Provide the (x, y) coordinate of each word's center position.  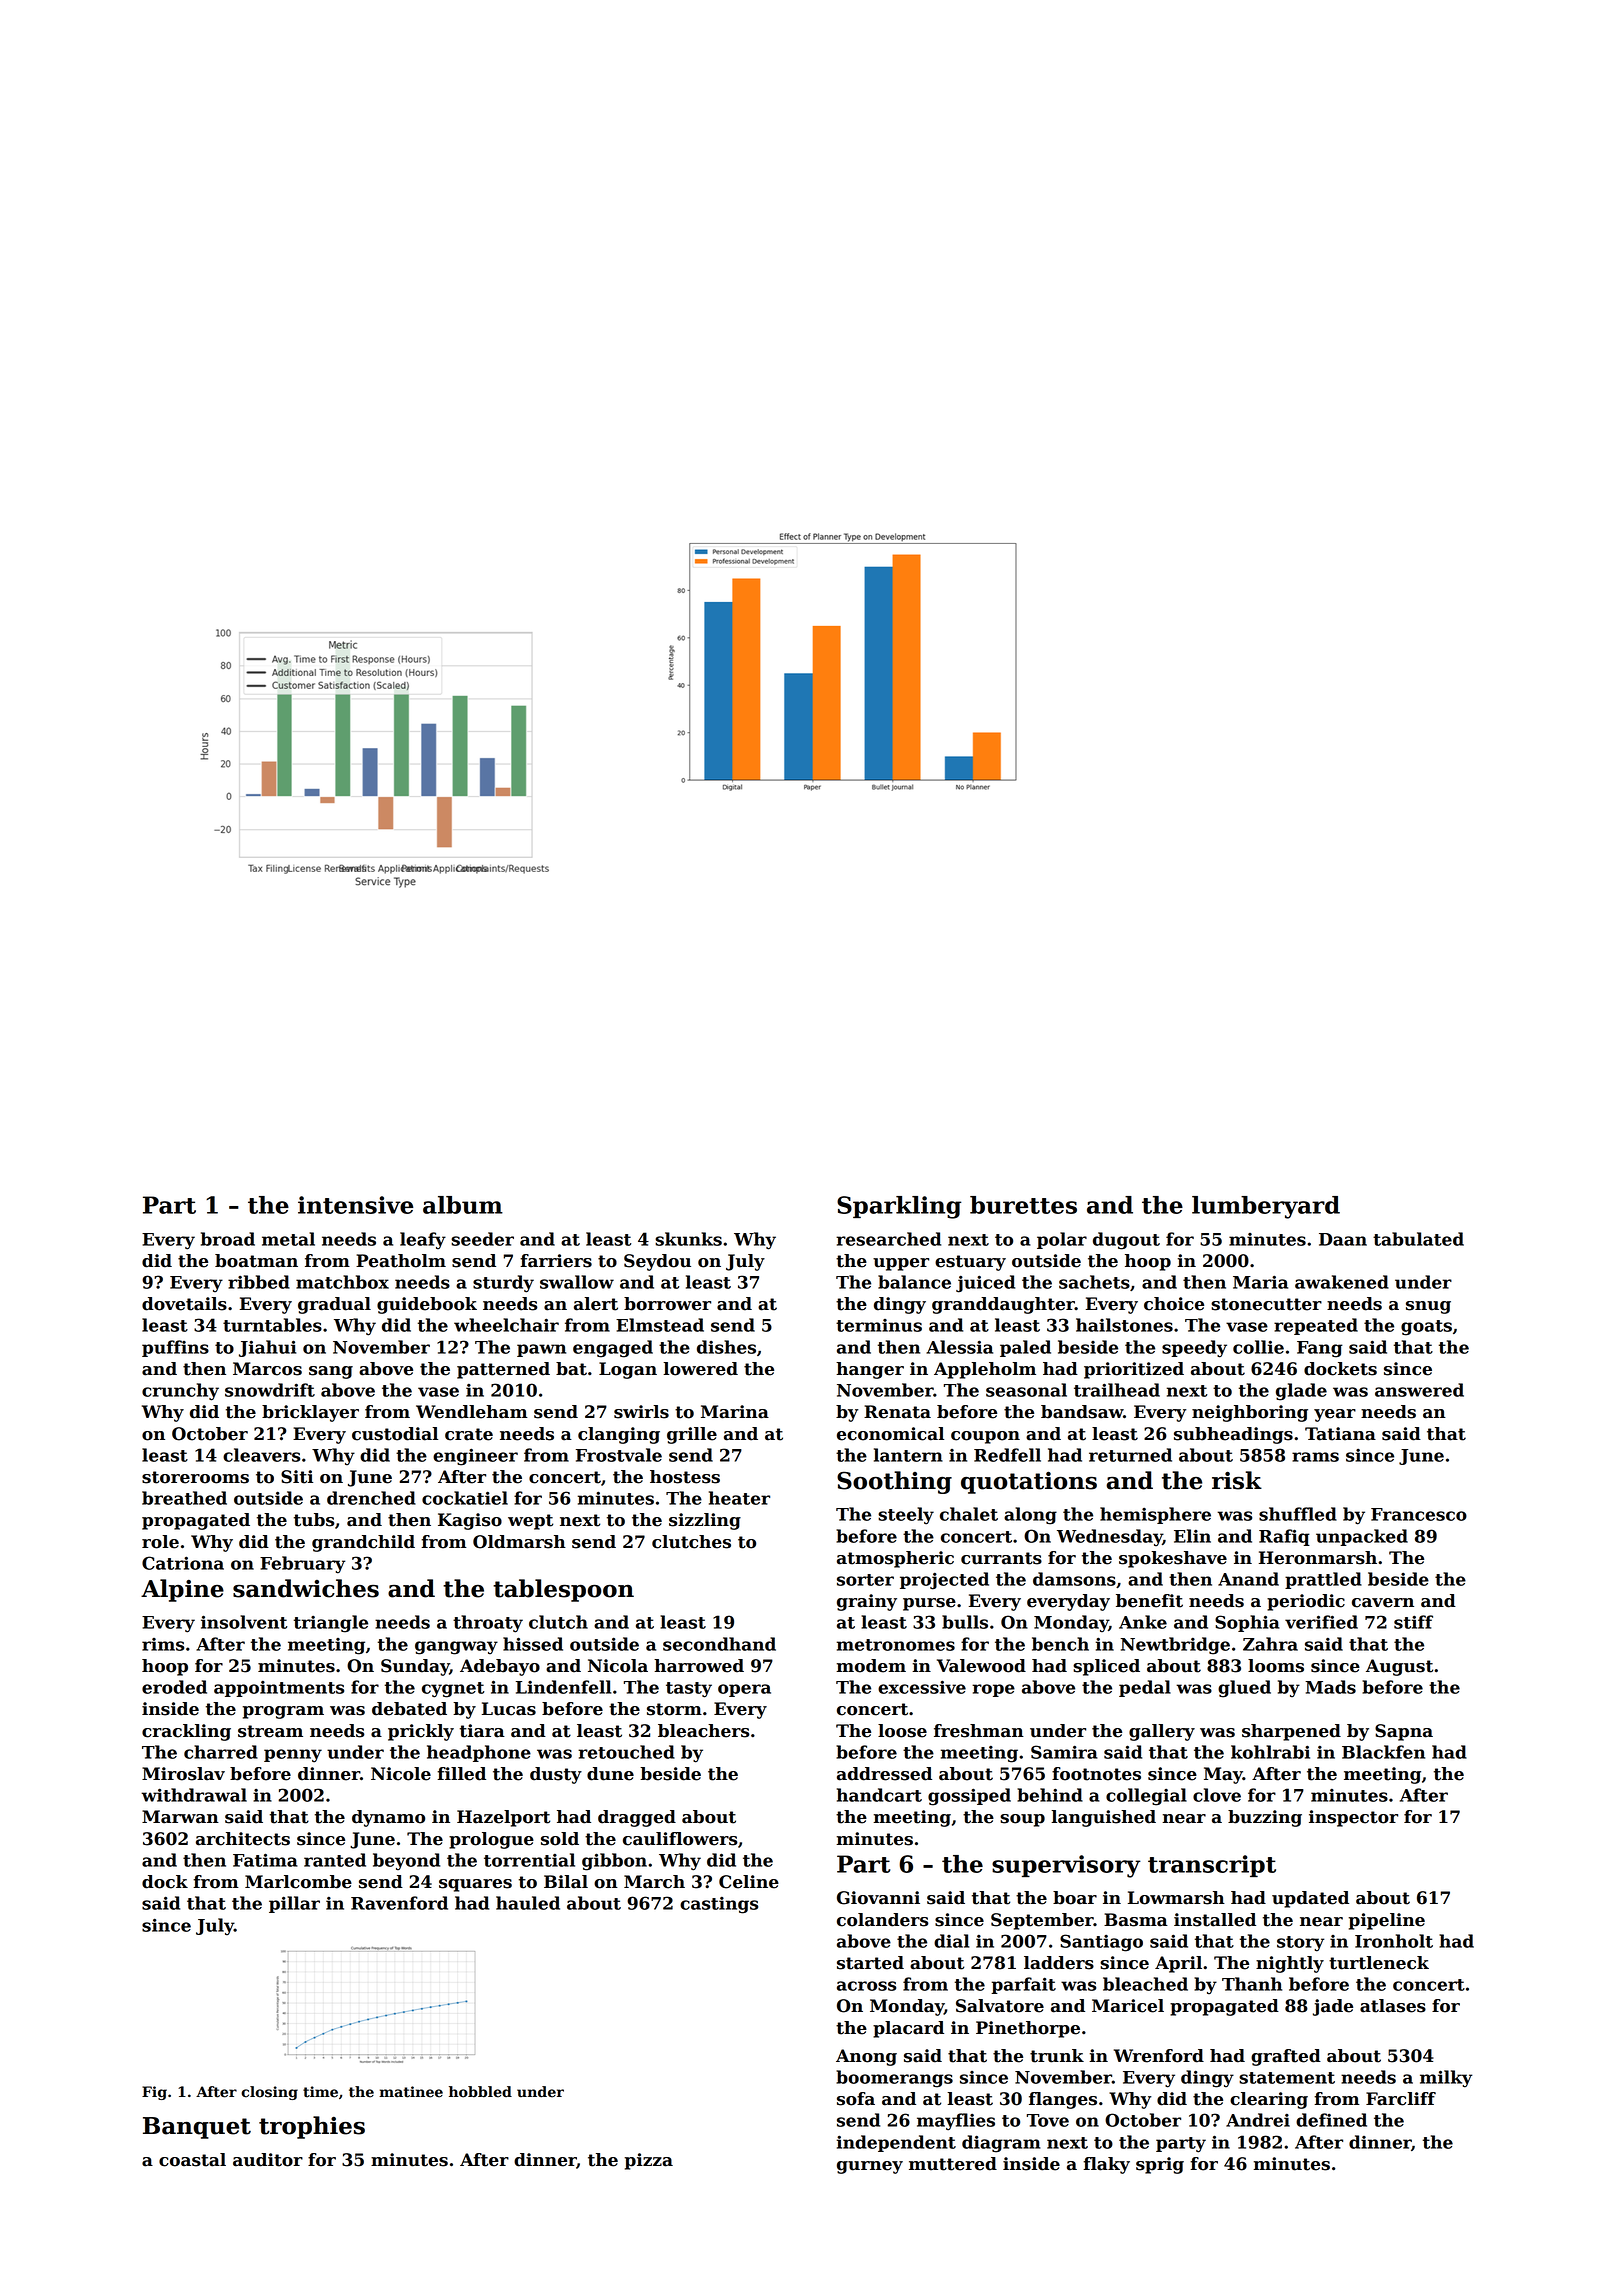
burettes (1023, 1205)
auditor (268, 2160)
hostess (685, 1477)
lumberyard (1266, 1207)
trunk (1057, 2056)
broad (228, 1239)
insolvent (244, 1622)
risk (1237, 1480)
